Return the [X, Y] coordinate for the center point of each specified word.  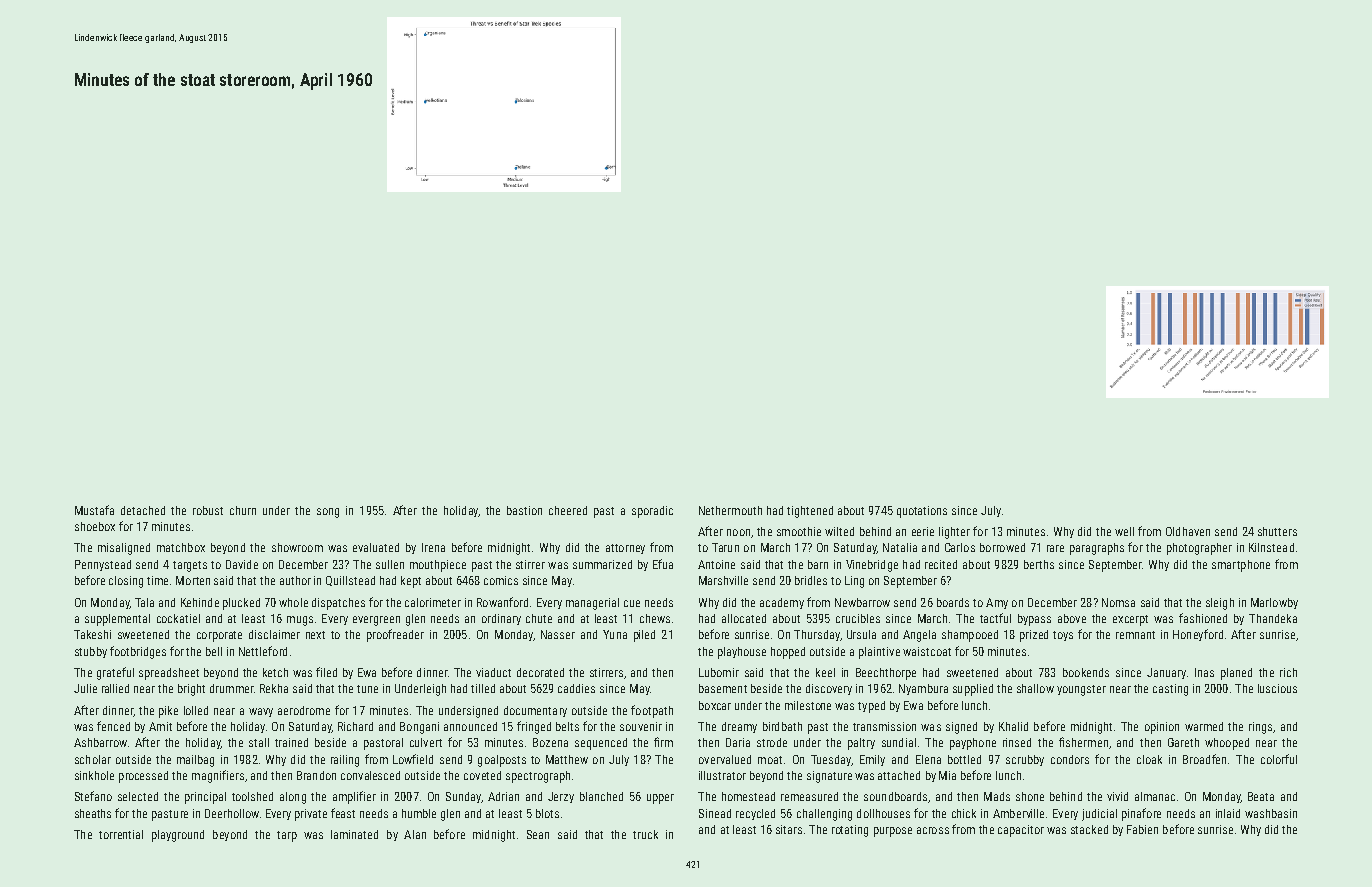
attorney [625, 549]
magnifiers [218, 776]
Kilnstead [1271, 547]
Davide [242, 564]
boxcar [715, 705]
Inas [1204, 672]
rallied [115, 688]
